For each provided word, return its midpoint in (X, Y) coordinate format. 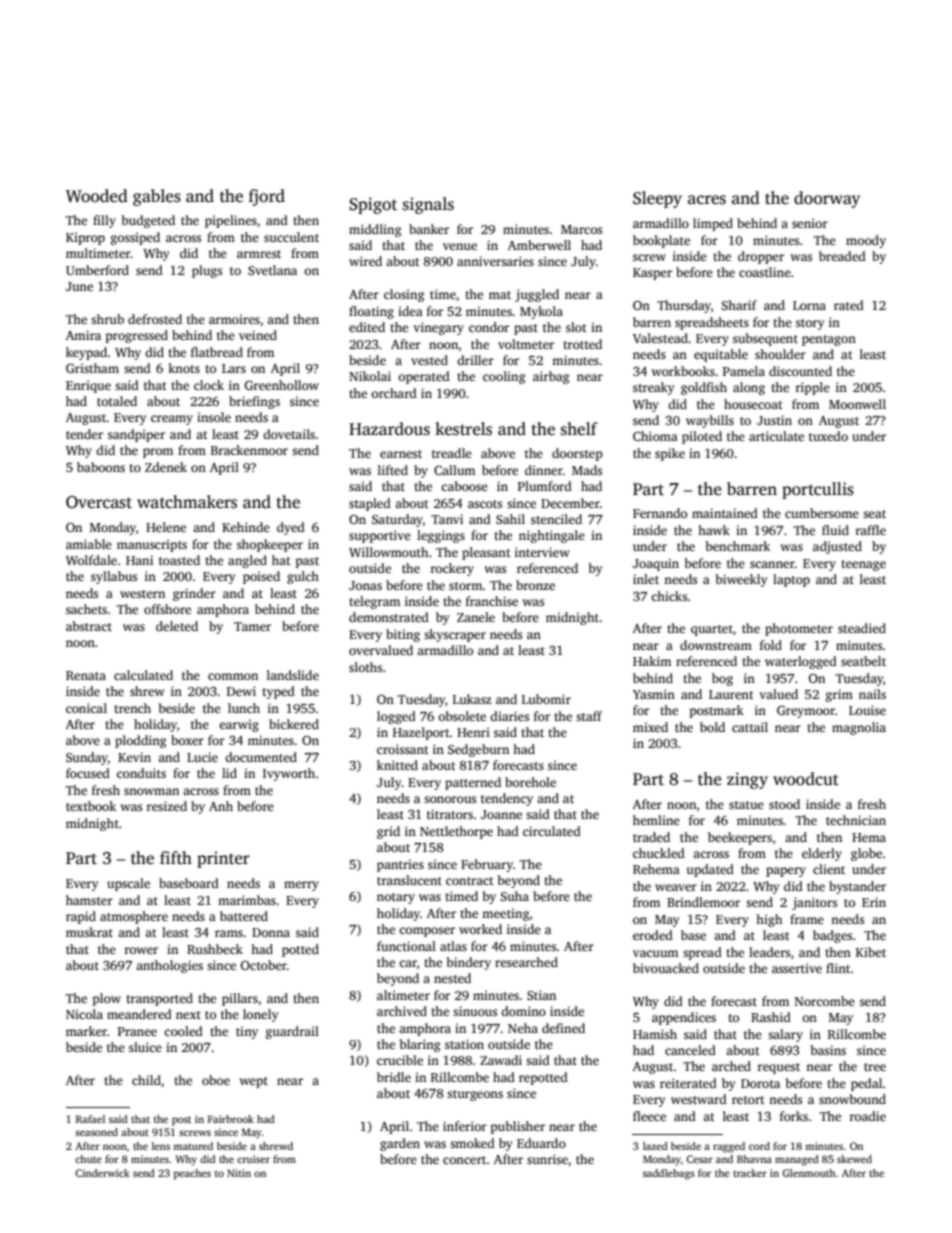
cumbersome (822, 513)
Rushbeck (215, 949)
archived (402, 1011)
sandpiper (136, 435)
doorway (827, 199)
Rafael (90, 1119)
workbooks (683, 371)
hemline (656, 820)
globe (866, 854)
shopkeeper (270, 545)
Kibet (871, 952)
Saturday (397, 520)
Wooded (97, 196)
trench (132, 708)
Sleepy (657, 199)
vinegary (439, 328)
